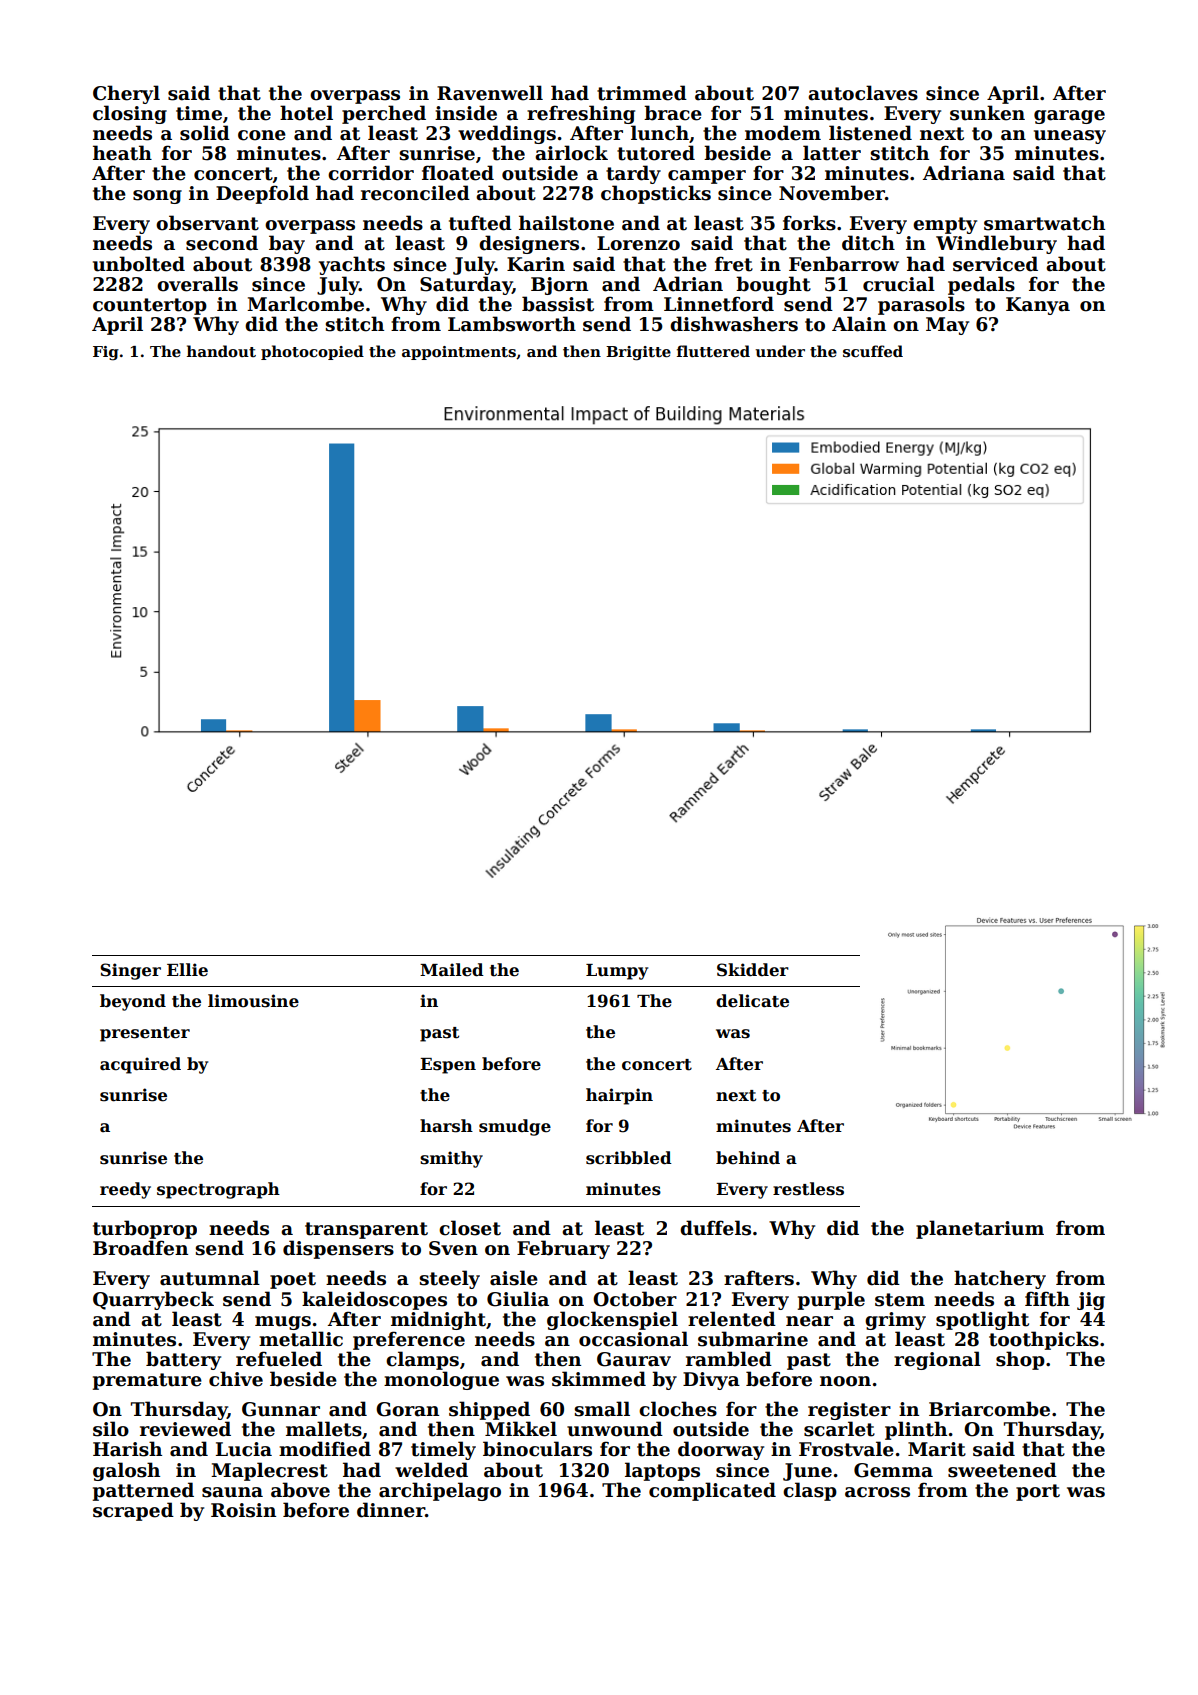 This screenshot has height=1695, width=1198. What do you see at coordinates (638, 353) in the screenshot?
I see `Brigitte` at bounding box center [638, 353].
